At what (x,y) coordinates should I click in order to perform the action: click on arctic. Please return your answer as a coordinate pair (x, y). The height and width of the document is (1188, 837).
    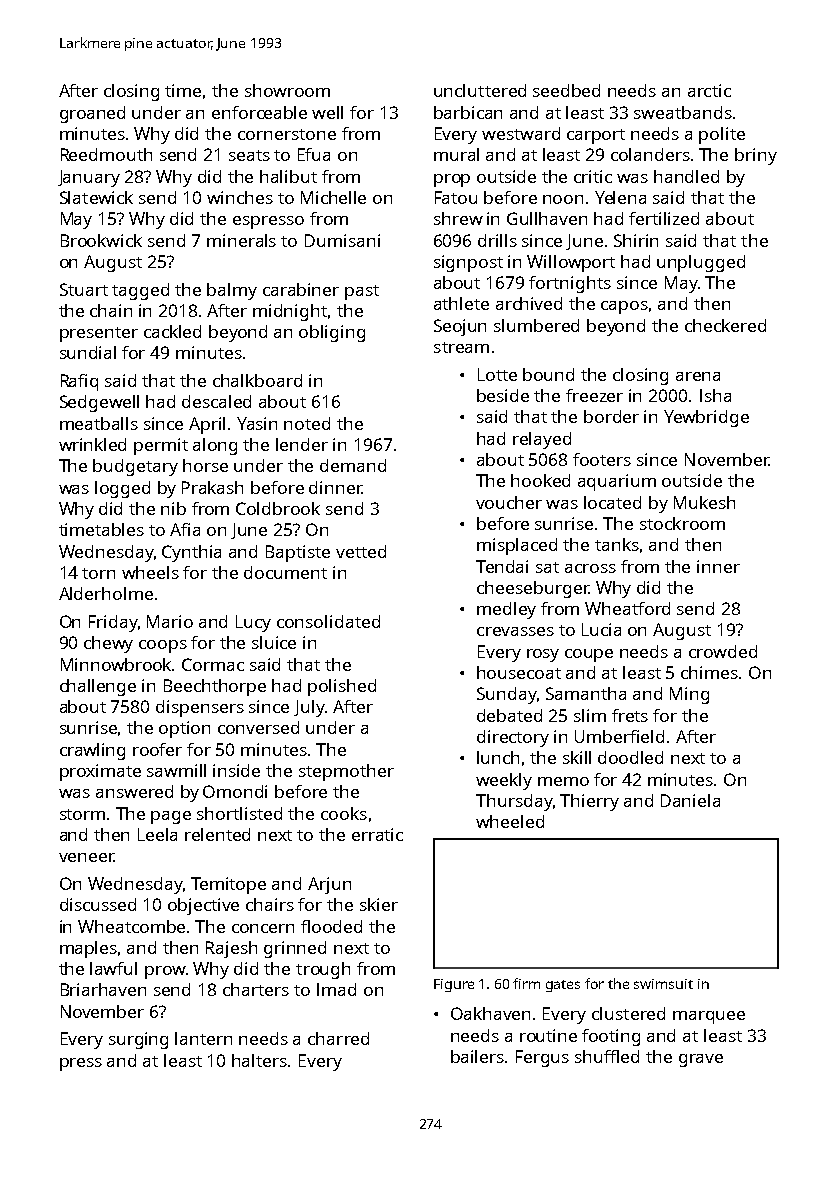
    Looking at the image, I should click on (709, 90).
